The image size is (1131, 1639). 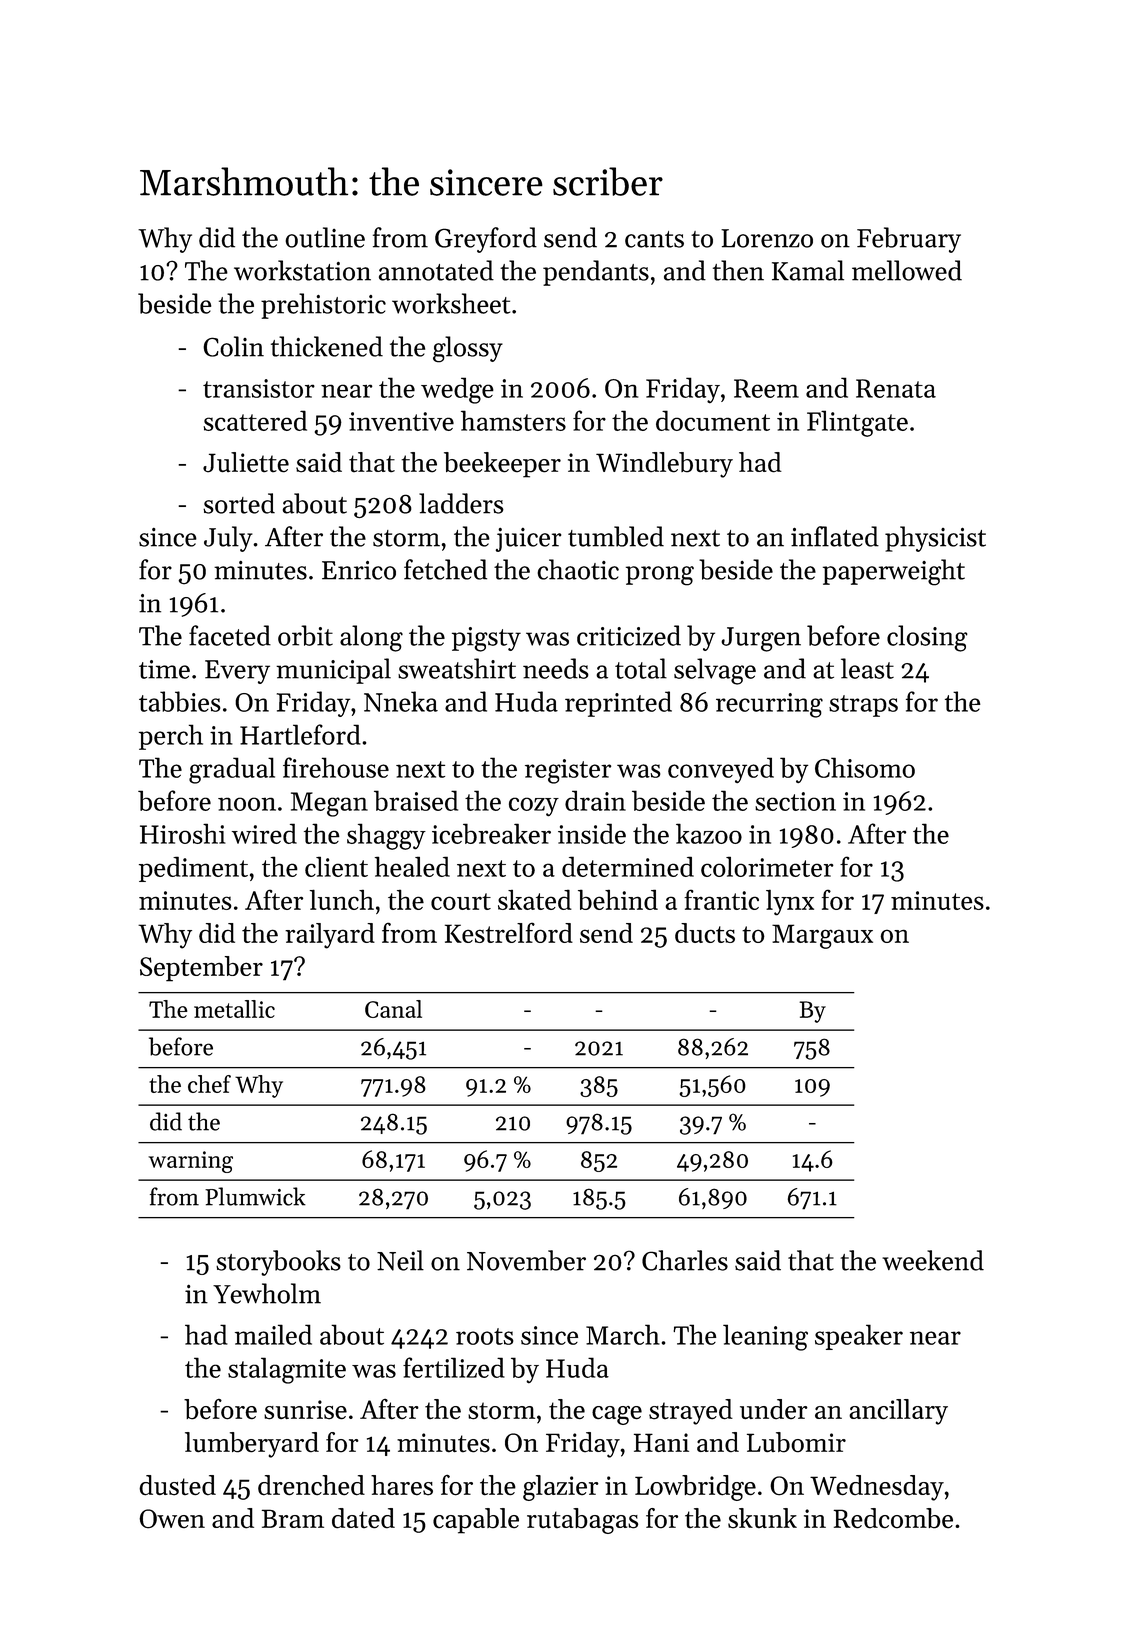 What do you see at coordinates (582, 1521) in the page?
I see `rutabagas` at bounding box center [582, 1521].
